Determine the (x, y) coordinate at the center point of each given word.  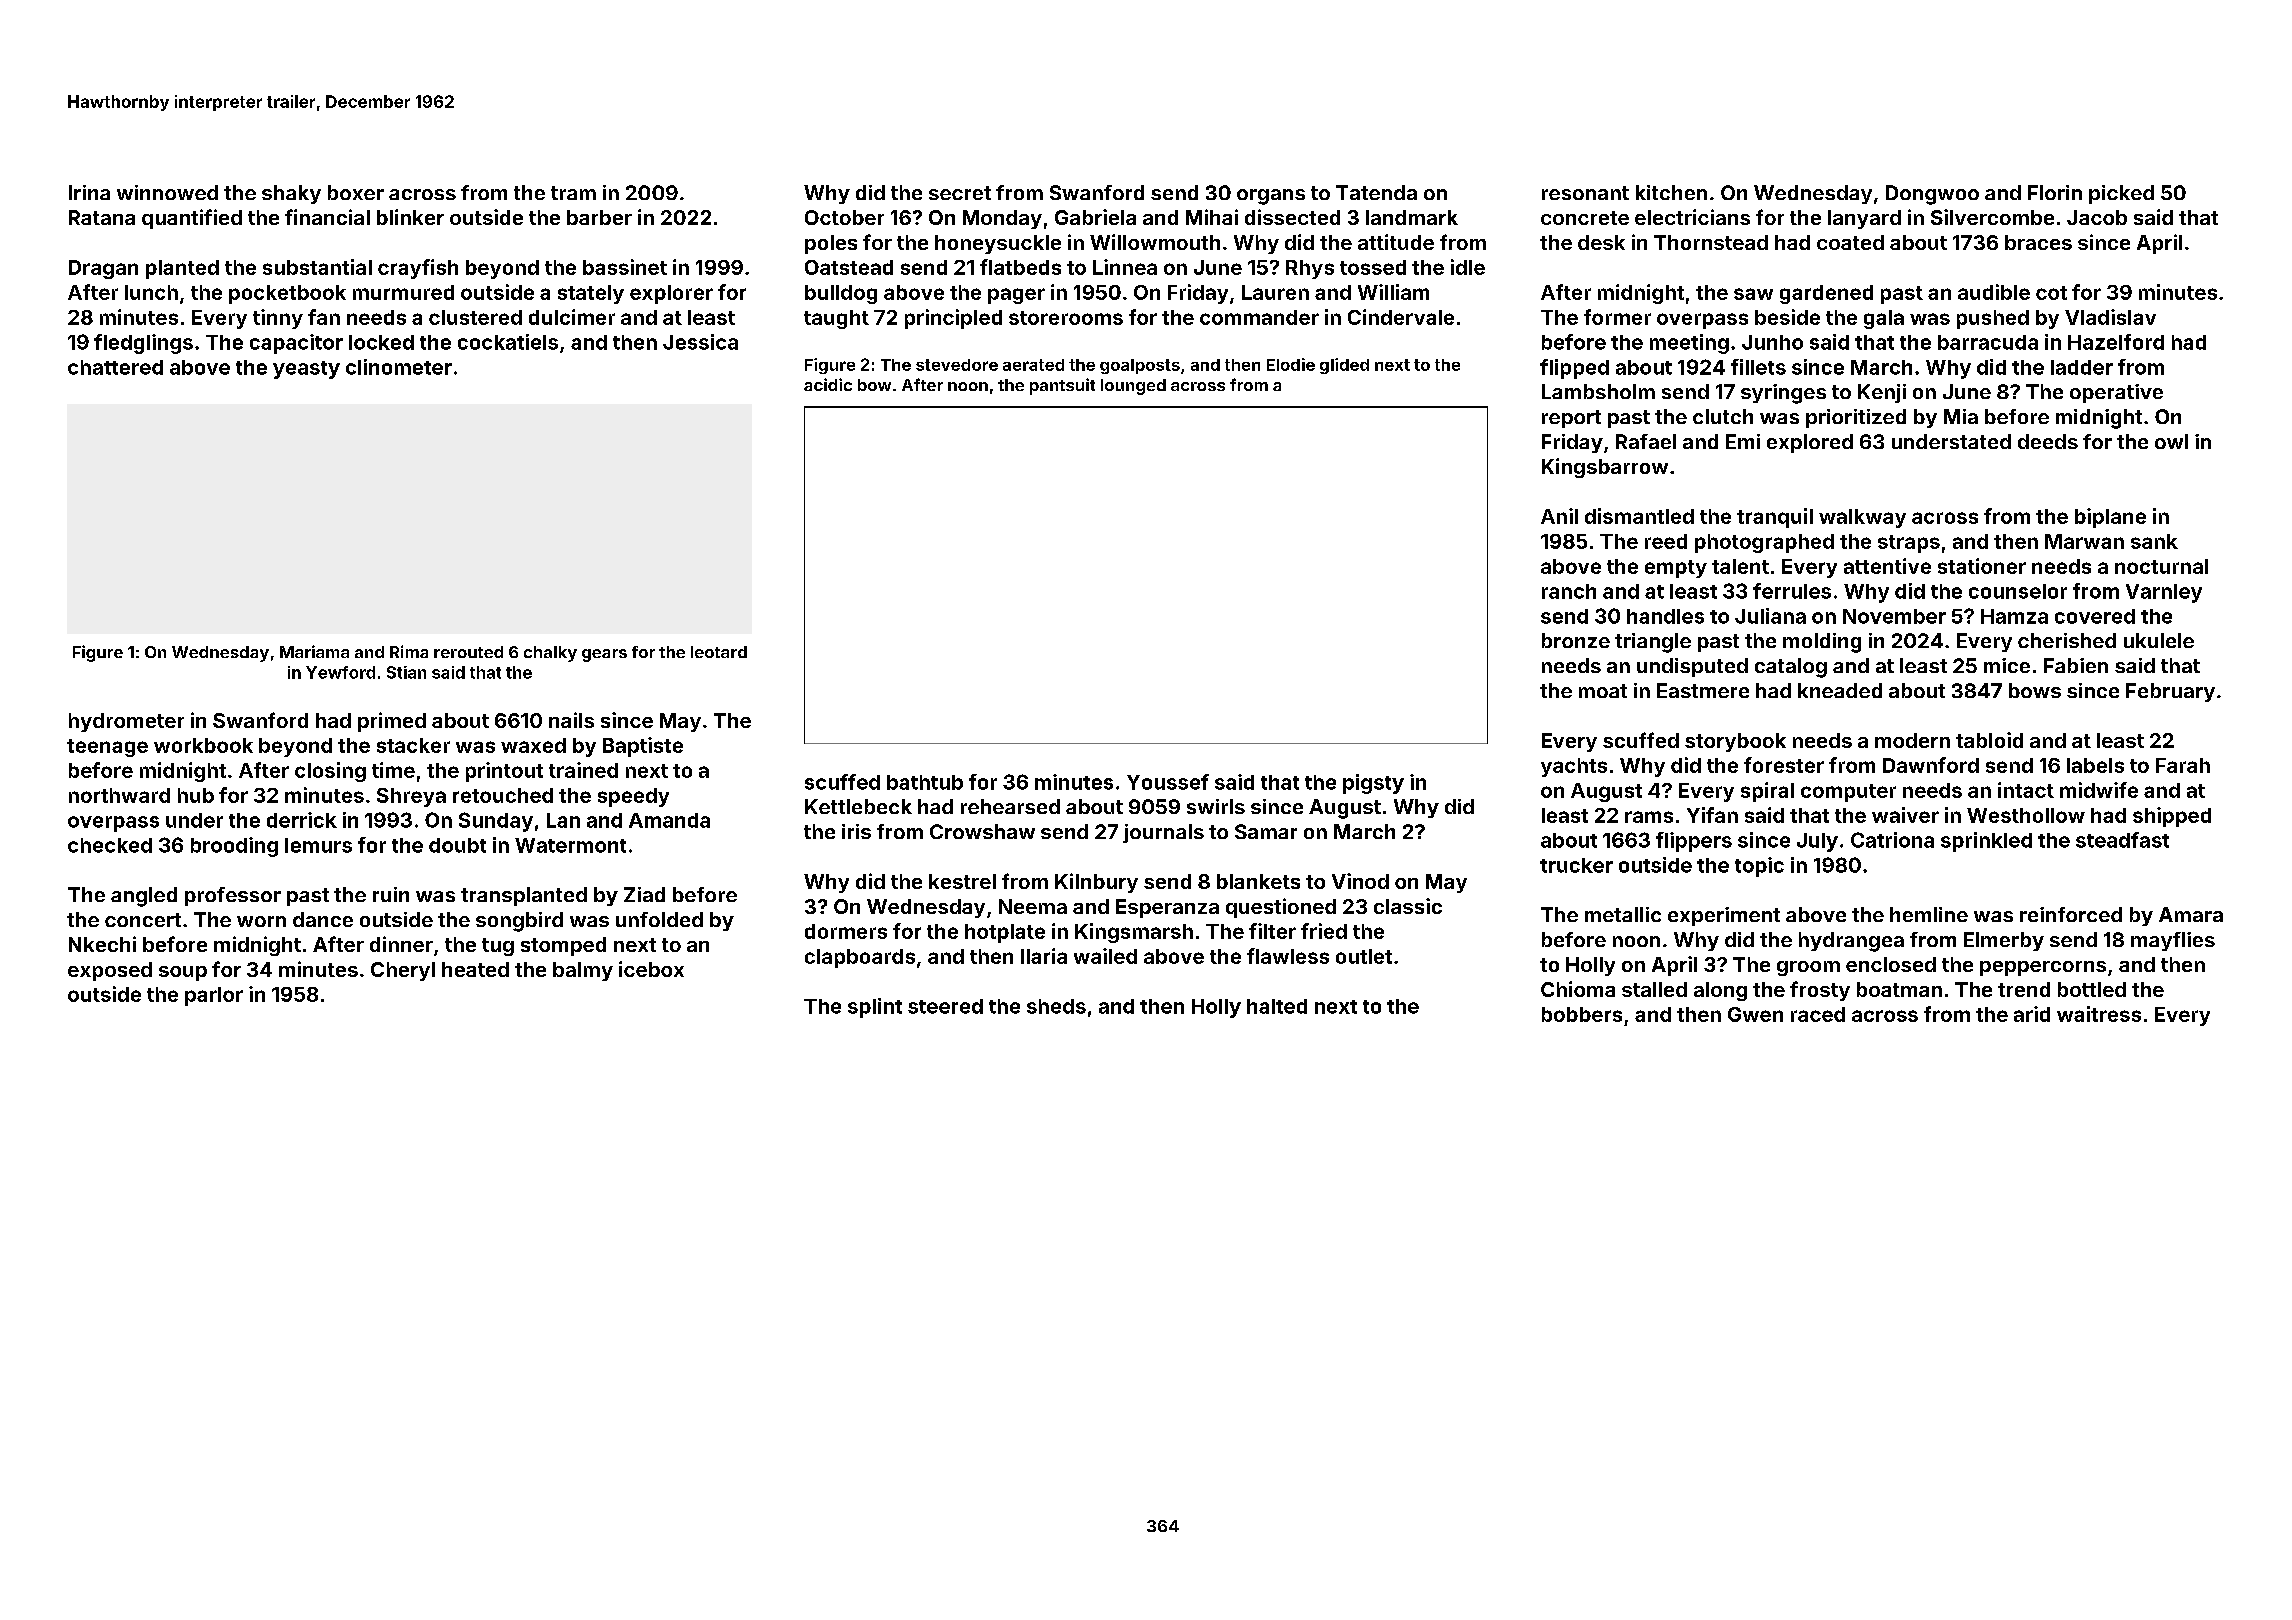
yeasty (306, 370)
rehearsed (1010, 806)
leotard (719, 652)
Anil (1559, 516)
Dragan (103, 269)
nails (571, 720)
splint (875, 1008)
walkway (1862, 518)
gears (604, 655)
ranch (1569, 591)
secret (960, 193)
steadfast (2122, 840)
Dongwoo (1932, 195)
